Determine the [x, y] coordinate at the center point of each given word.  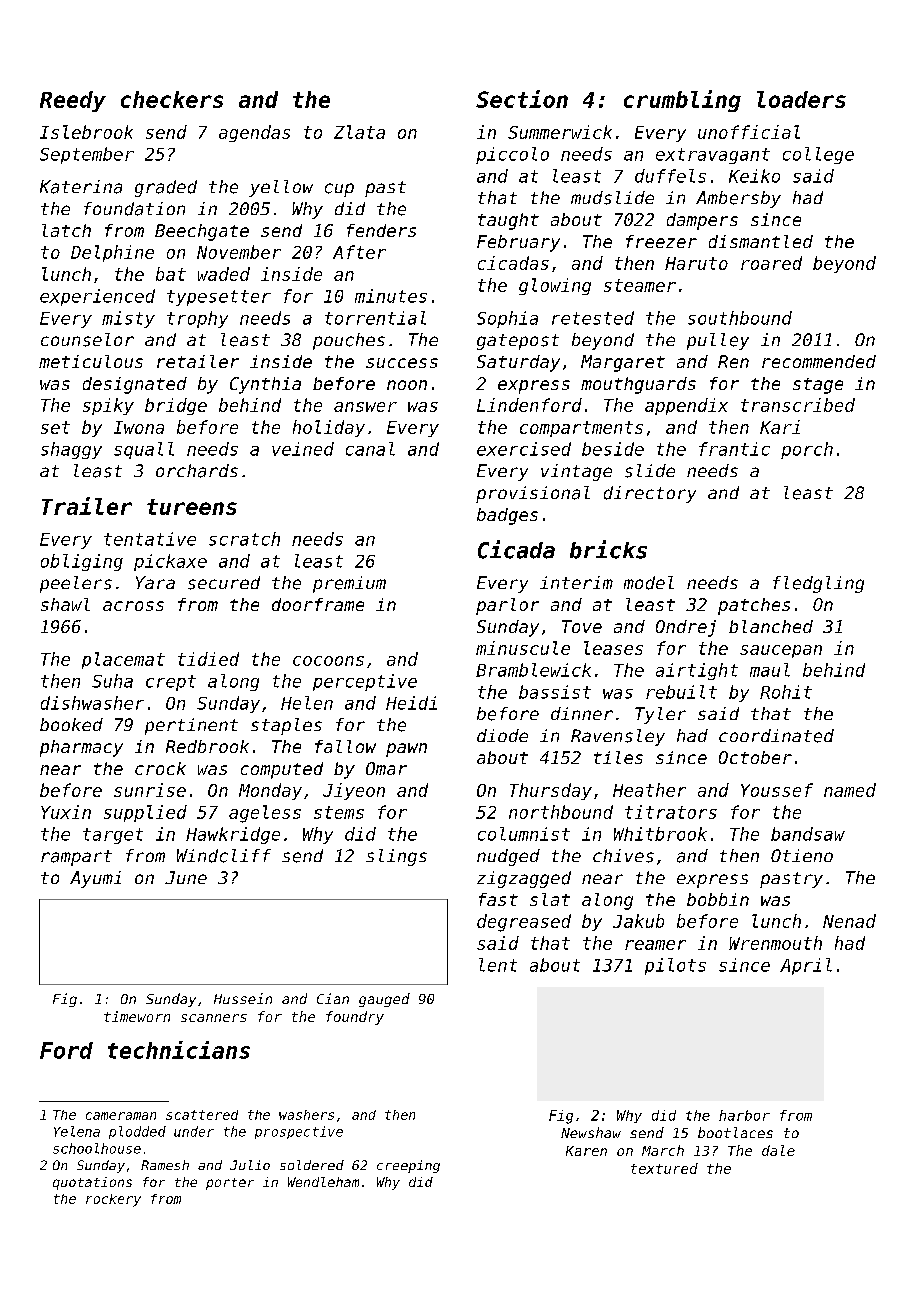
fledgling [818, 584]
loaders [801, 99]
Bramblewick [533, 670]
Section [522, 99]
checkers [172, 99]
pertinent [191, 726]
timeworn [137, 1016]
